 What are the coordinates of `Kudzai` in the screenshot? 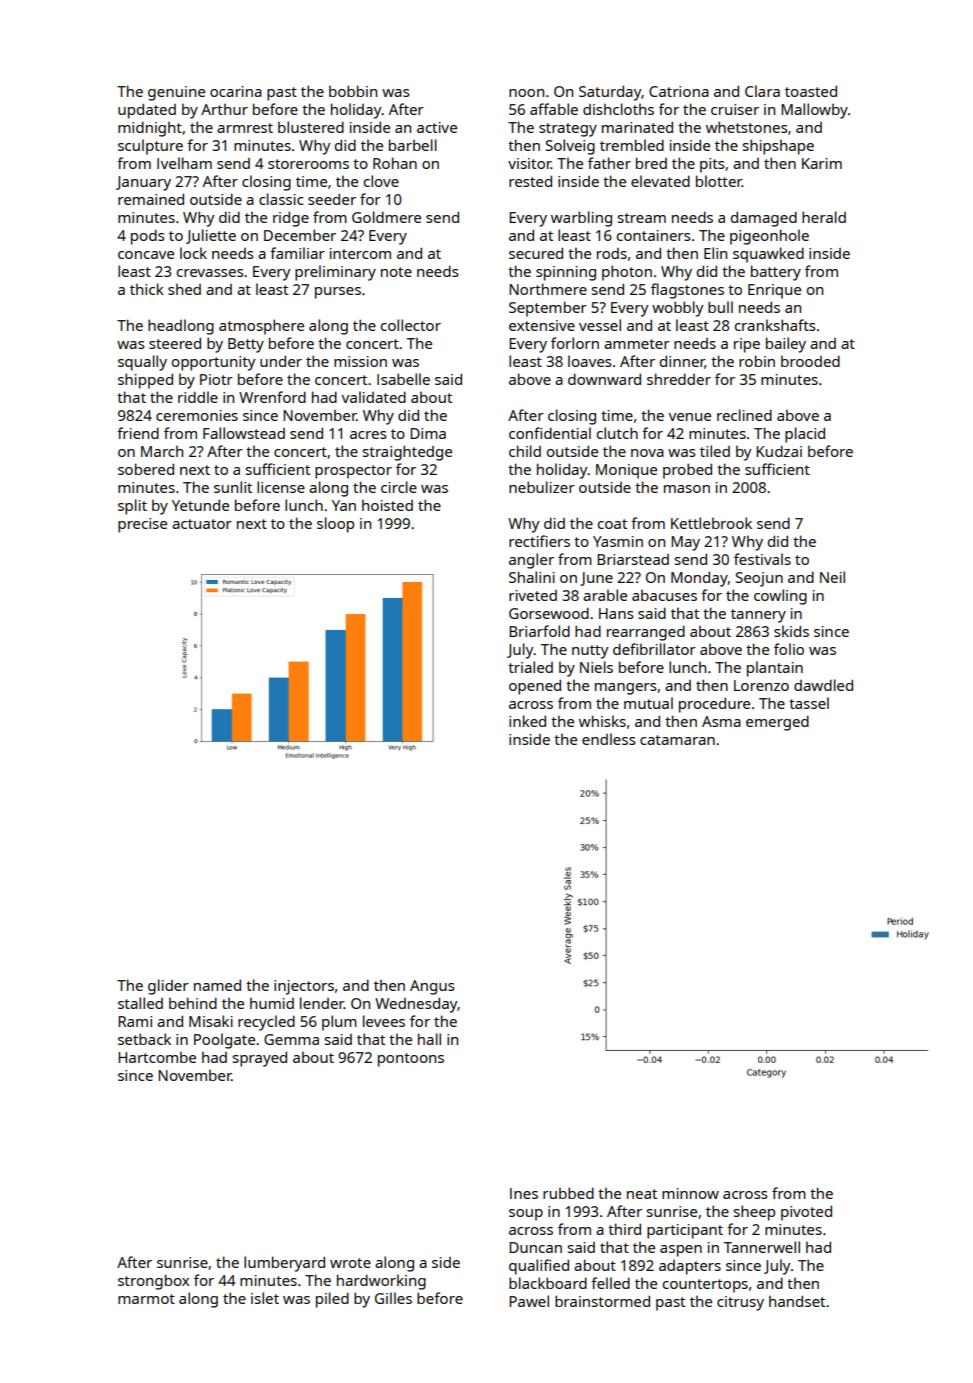 It's located at (779, 451).
